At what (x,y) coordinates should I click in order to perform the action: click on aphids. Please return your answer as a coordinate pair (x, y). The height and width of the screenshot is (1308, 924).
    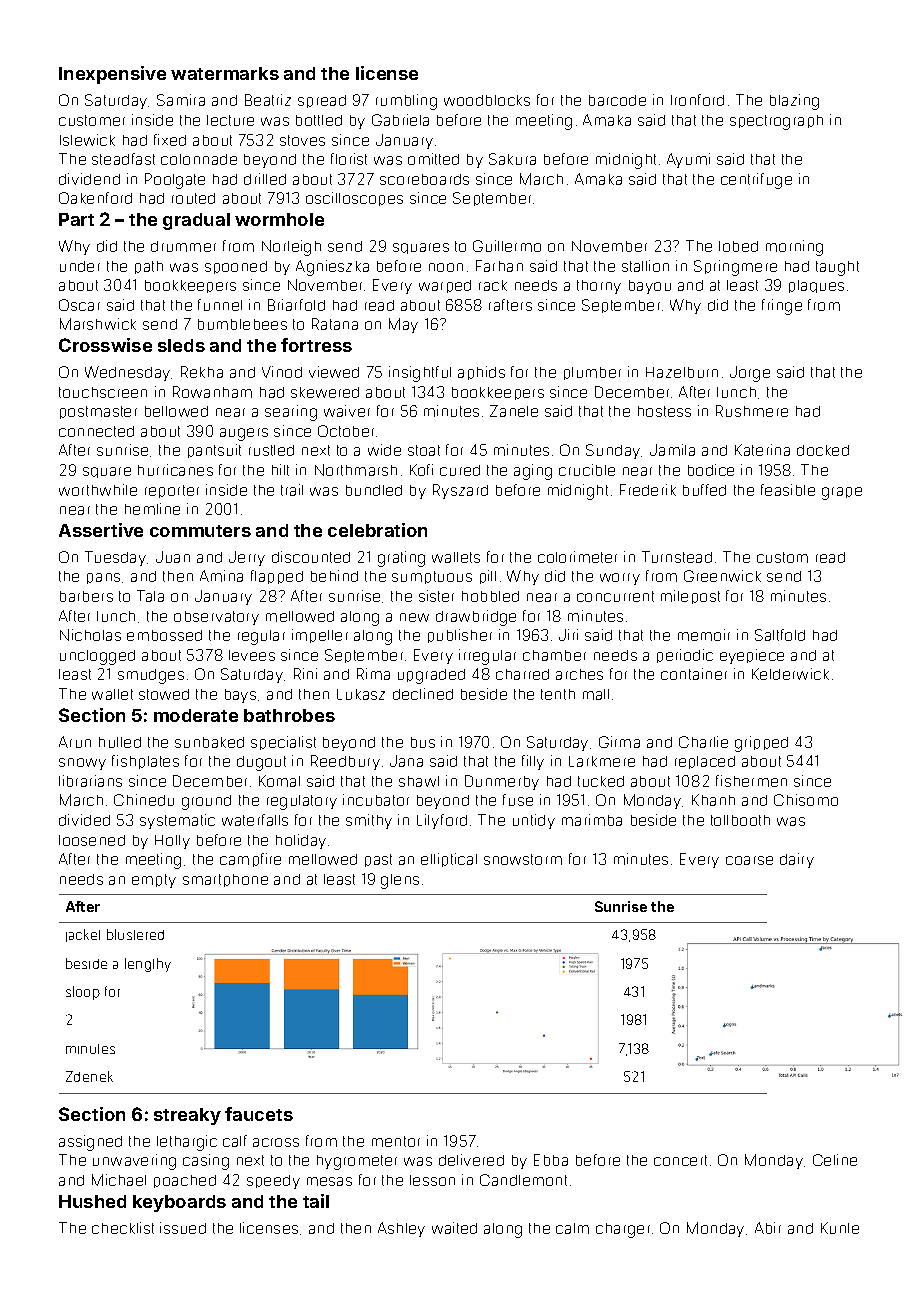
    Looking at the image, I should click on (481, 373).
